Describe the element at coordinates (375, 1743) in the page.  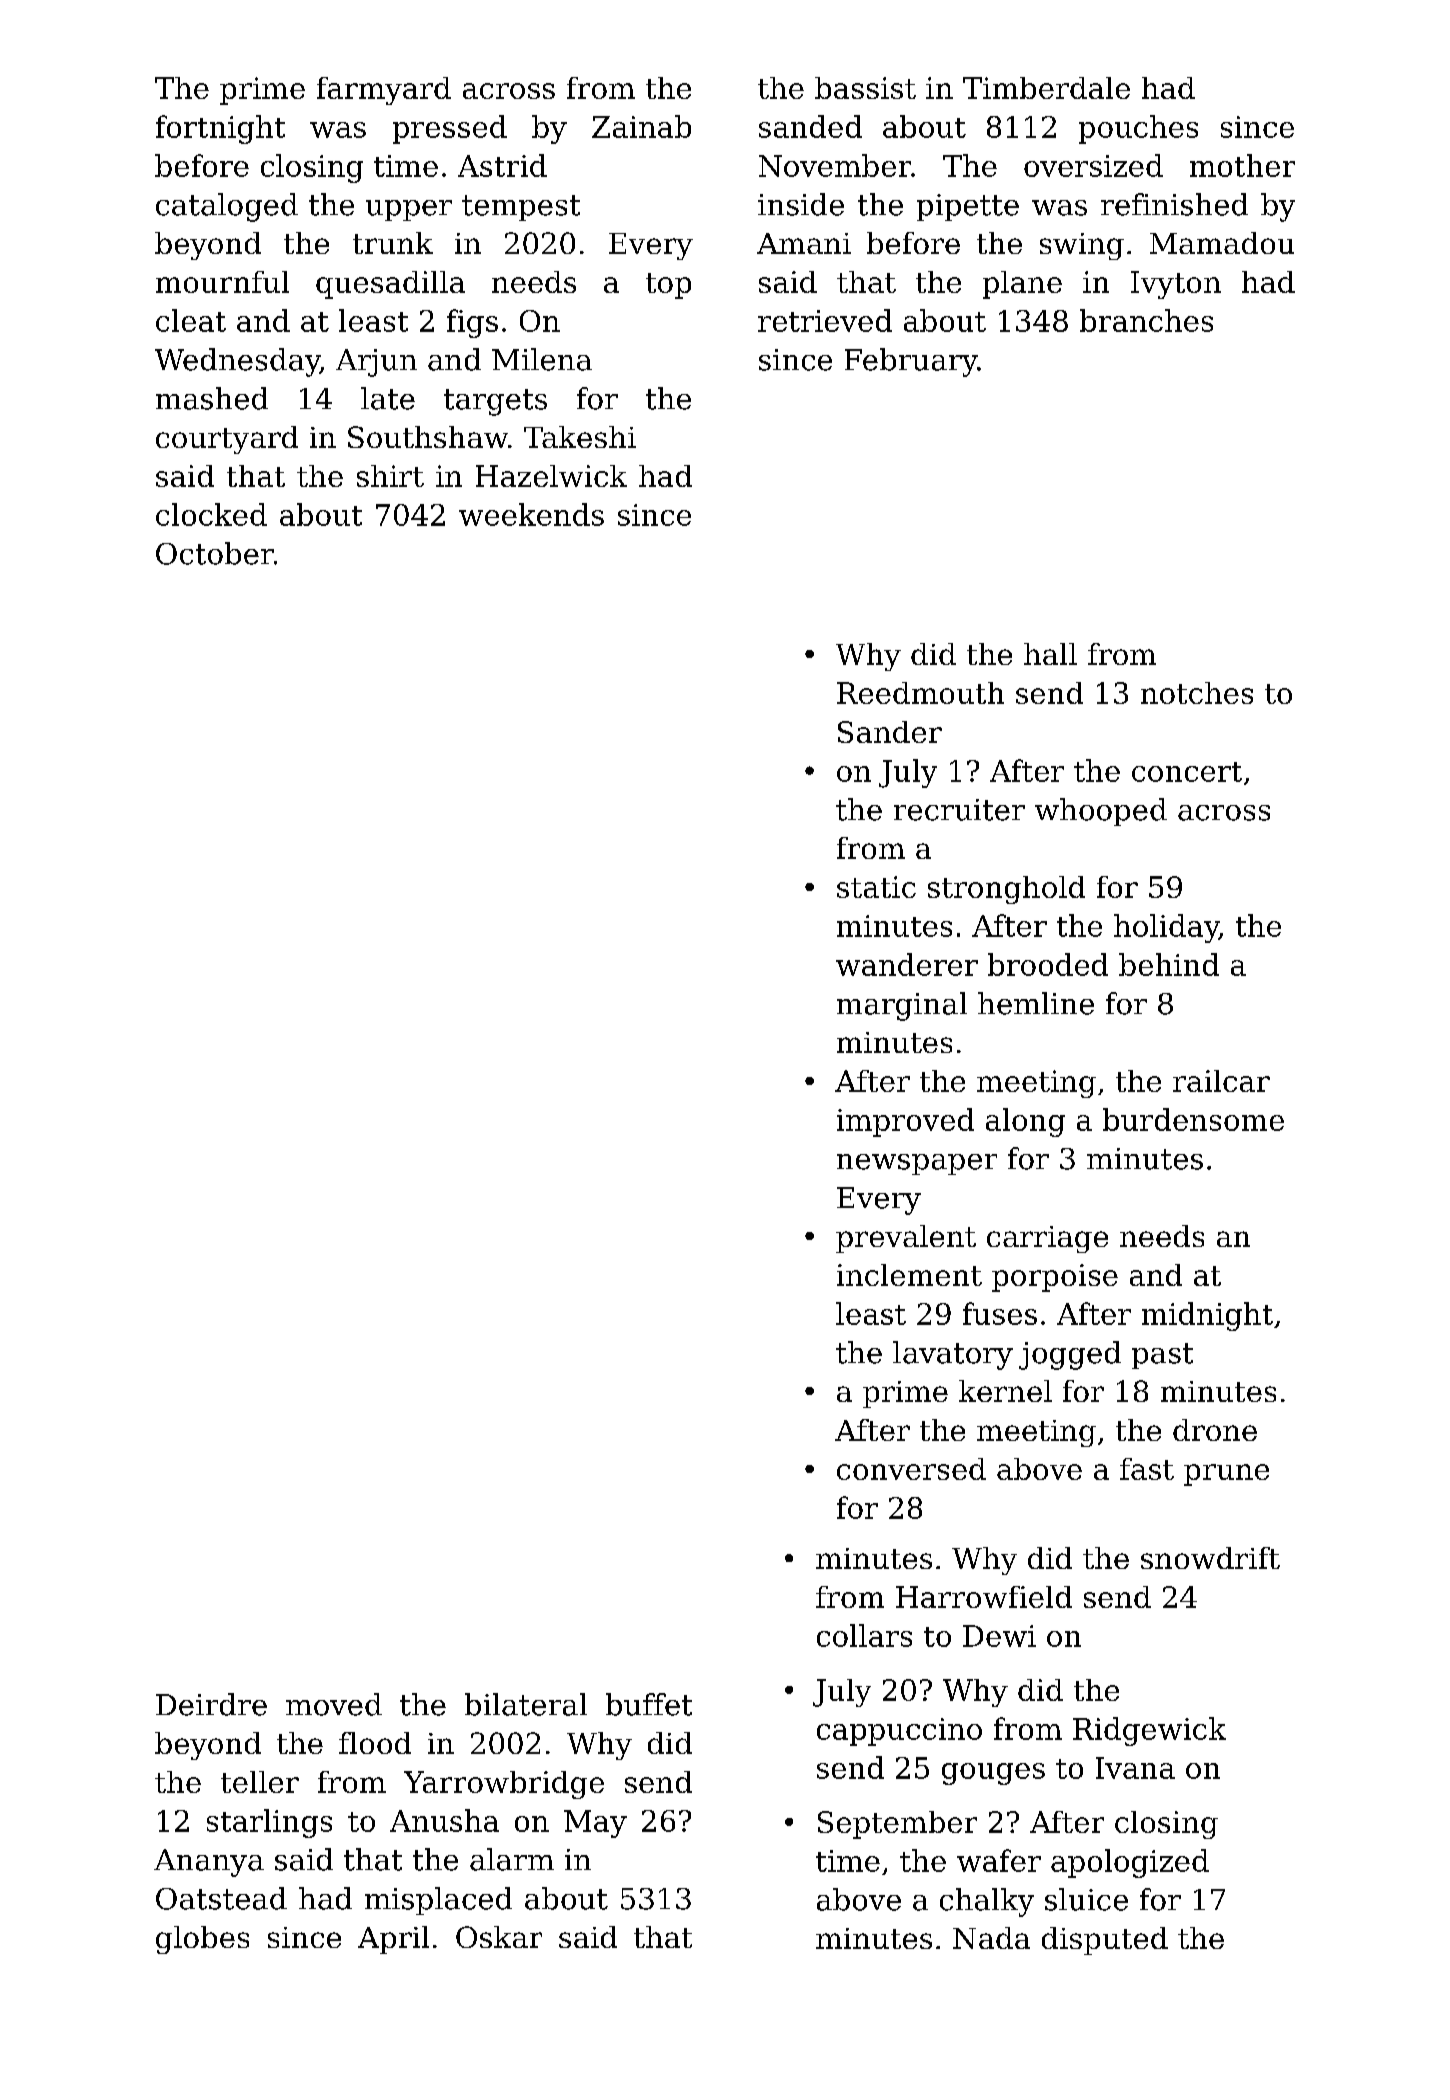
I see `flood` at that location.
